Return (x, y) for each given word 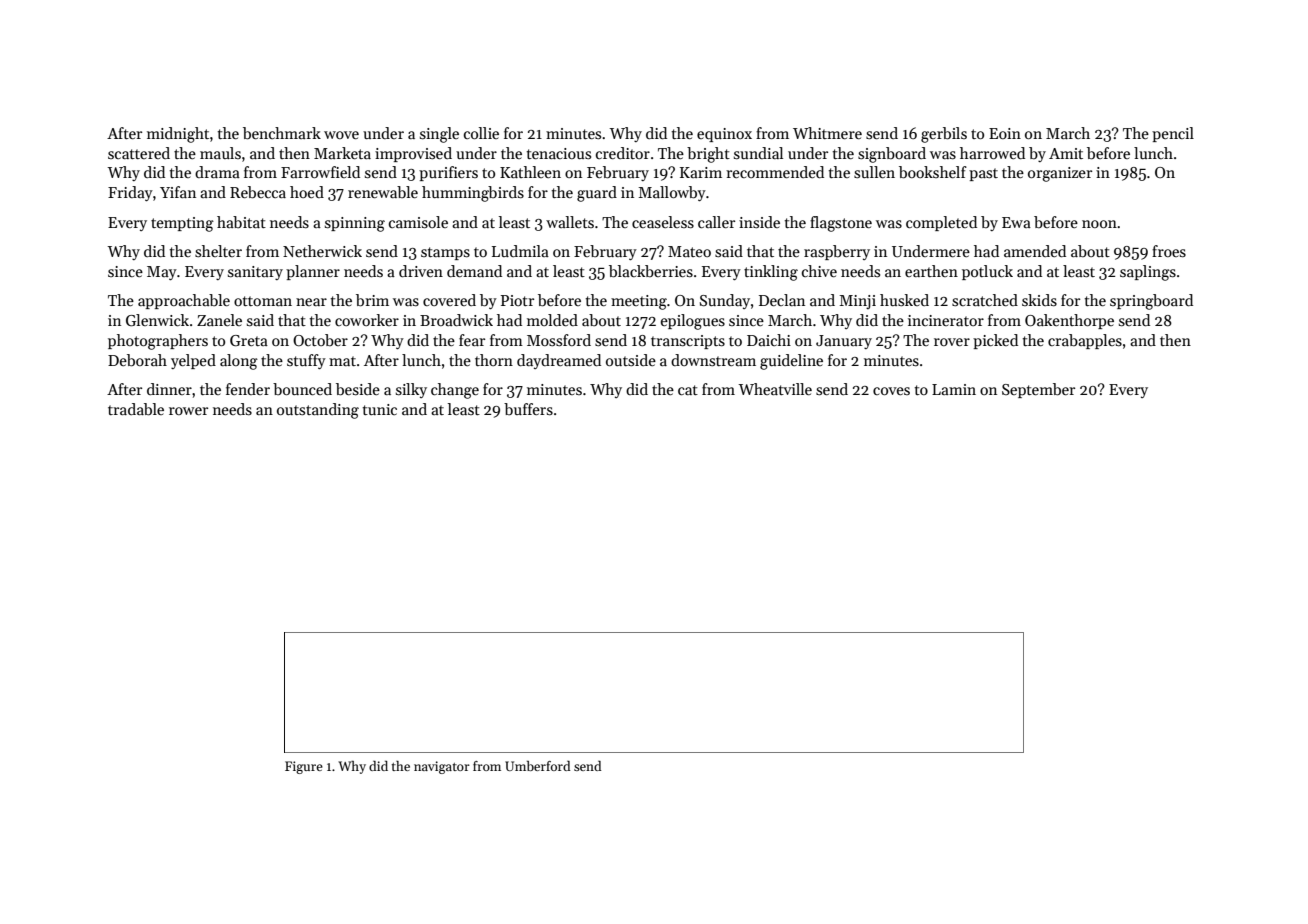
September (1038, 390)
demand (474, 271)
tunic (380, 409)
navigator (442, 767)
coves (891, 391)
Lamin (954, 389)
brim (372, 300)
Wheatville (775, 389)
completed (941, 223)
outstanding (318, 411)
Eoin (1005, 133)
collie (481, 133)
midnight (178, 135)
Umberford (537, 766)
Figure (304, 767)
